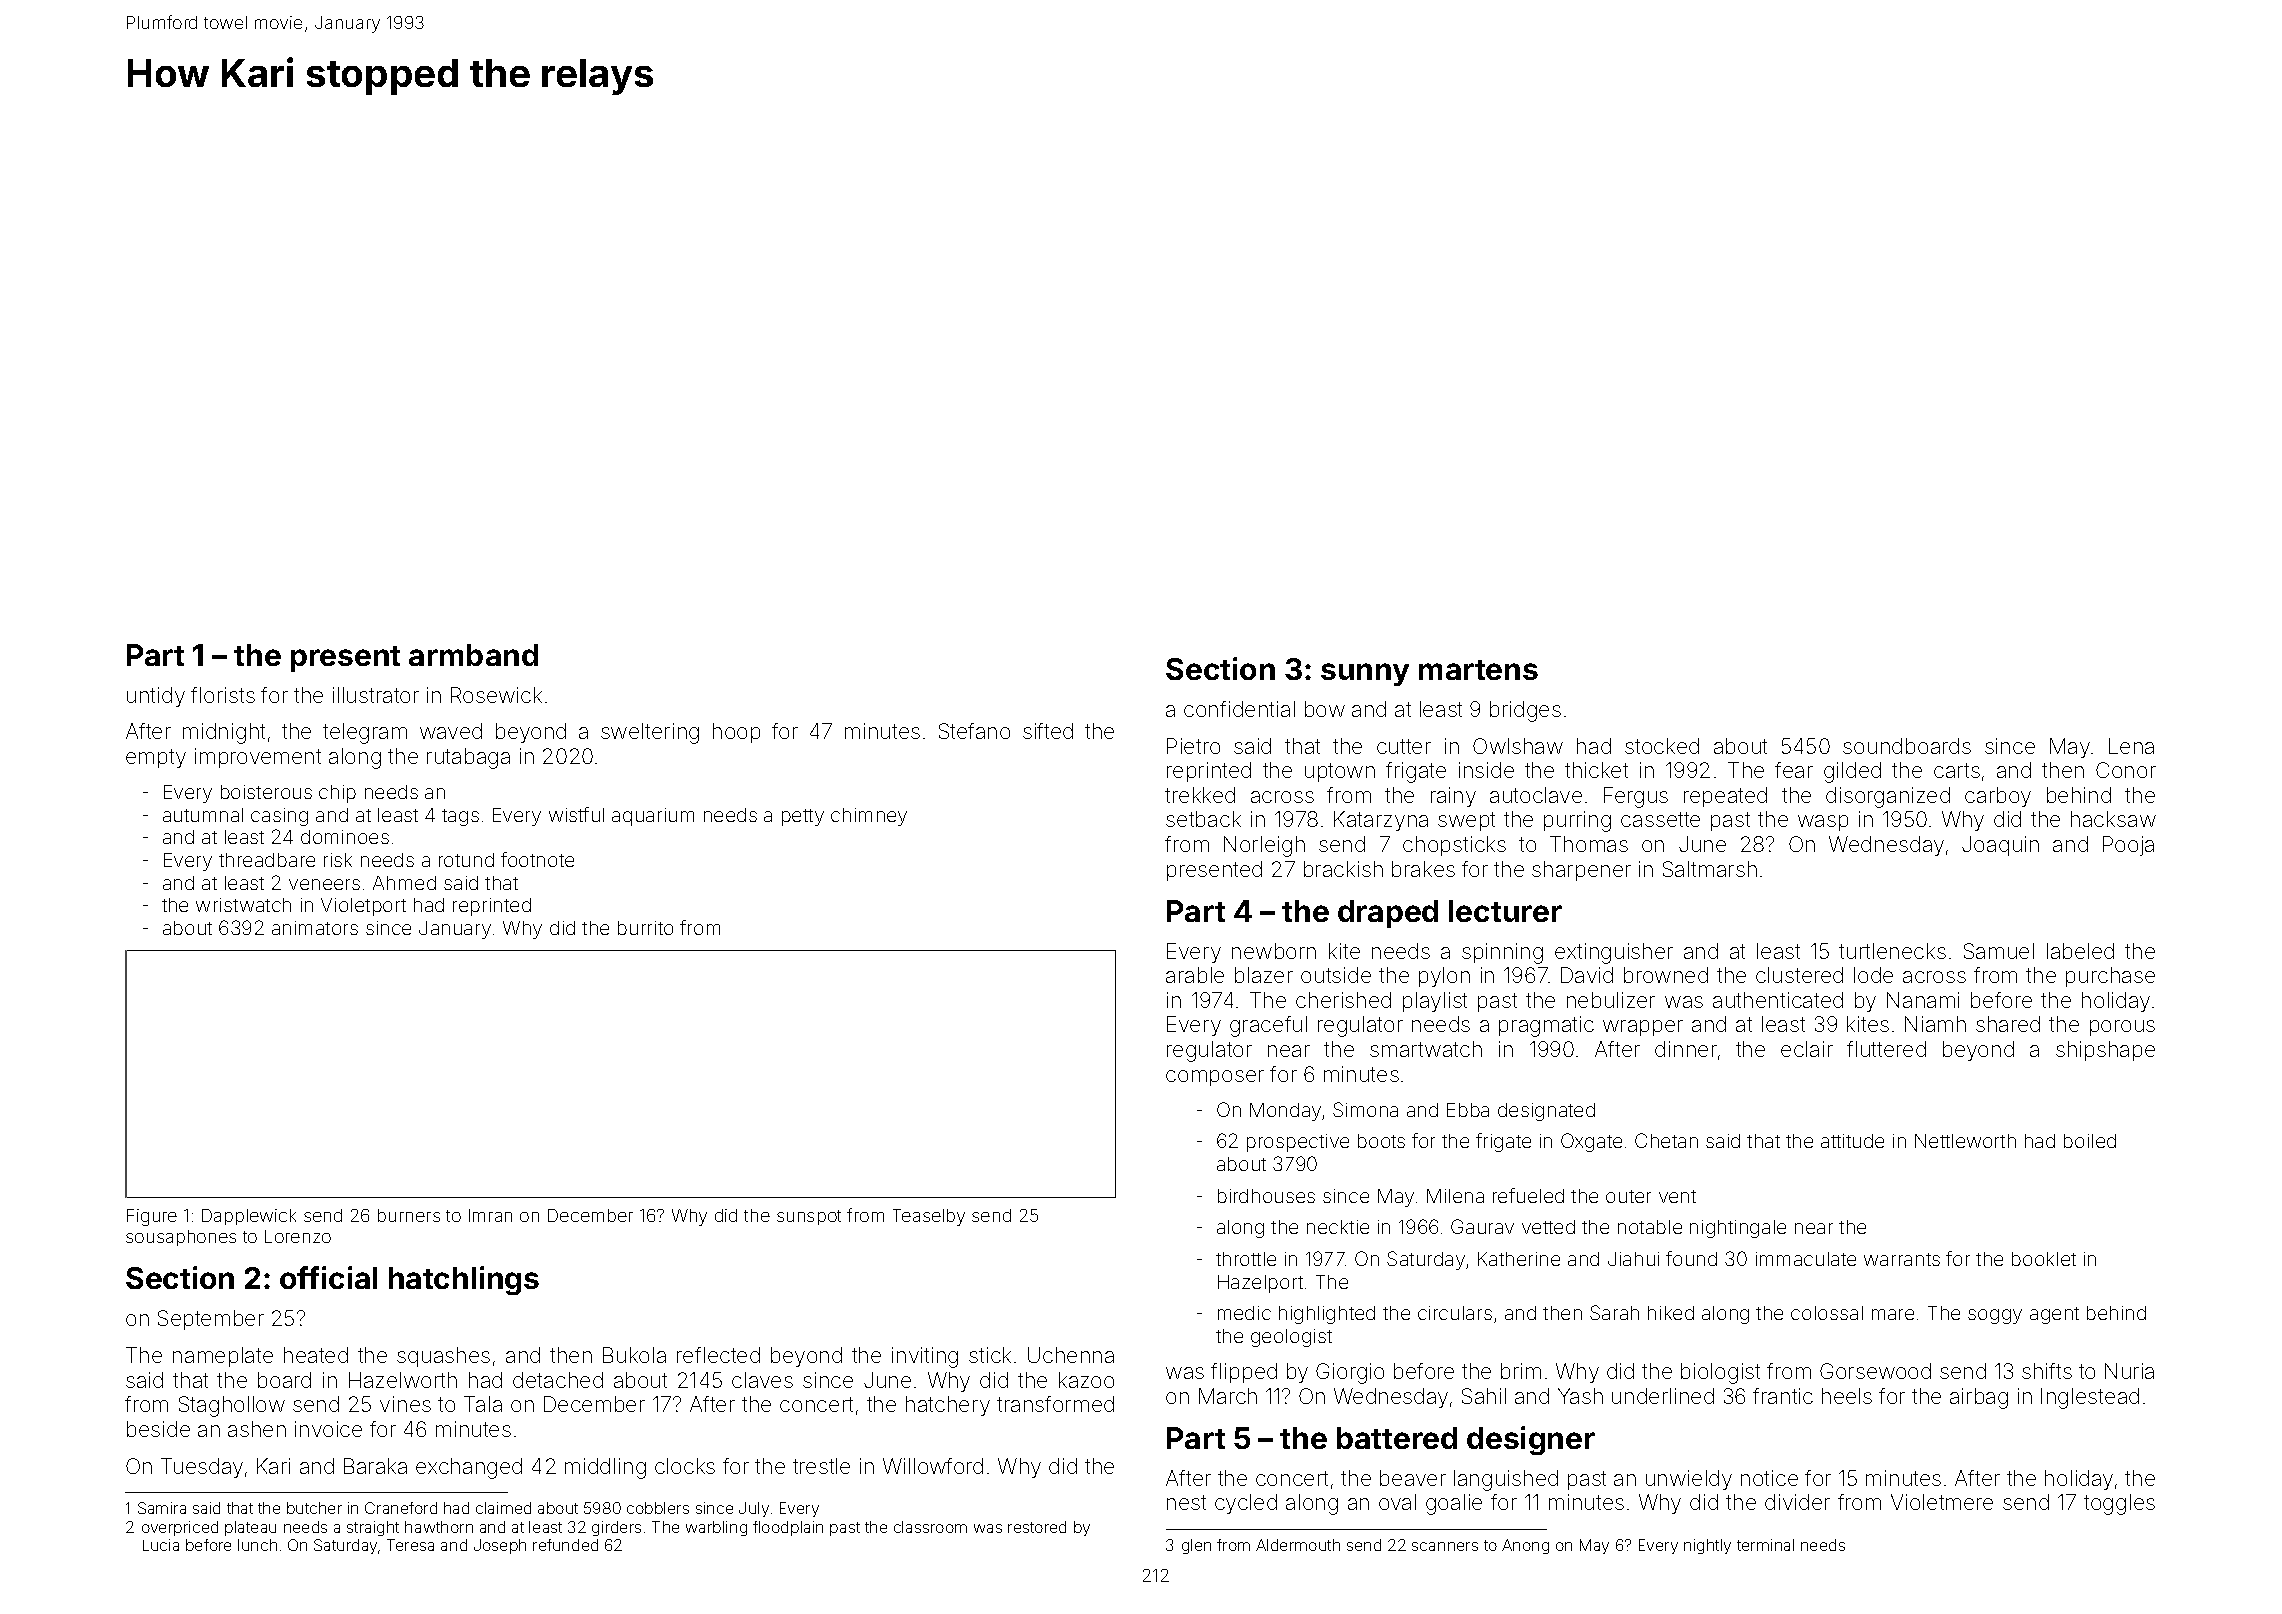 This screenshot has height=1614, width=2282. What do you see at coordinates (2129, 1371) in the screenshot?
I see `Nuria` at bounding box center [2129, 1371].
